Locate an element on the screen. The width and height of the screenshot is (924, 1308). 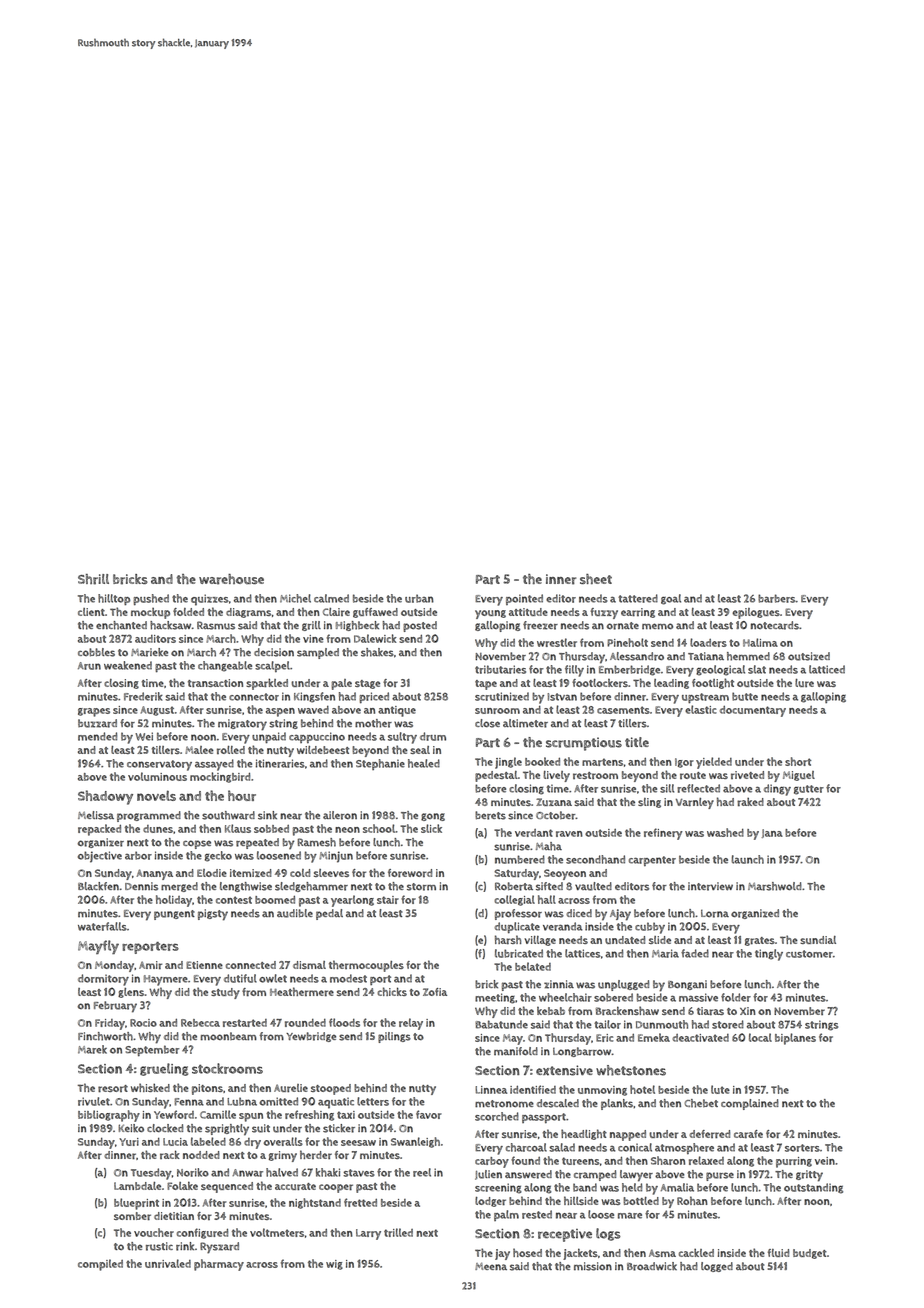
lattices is located at coordinates (582, 953).
